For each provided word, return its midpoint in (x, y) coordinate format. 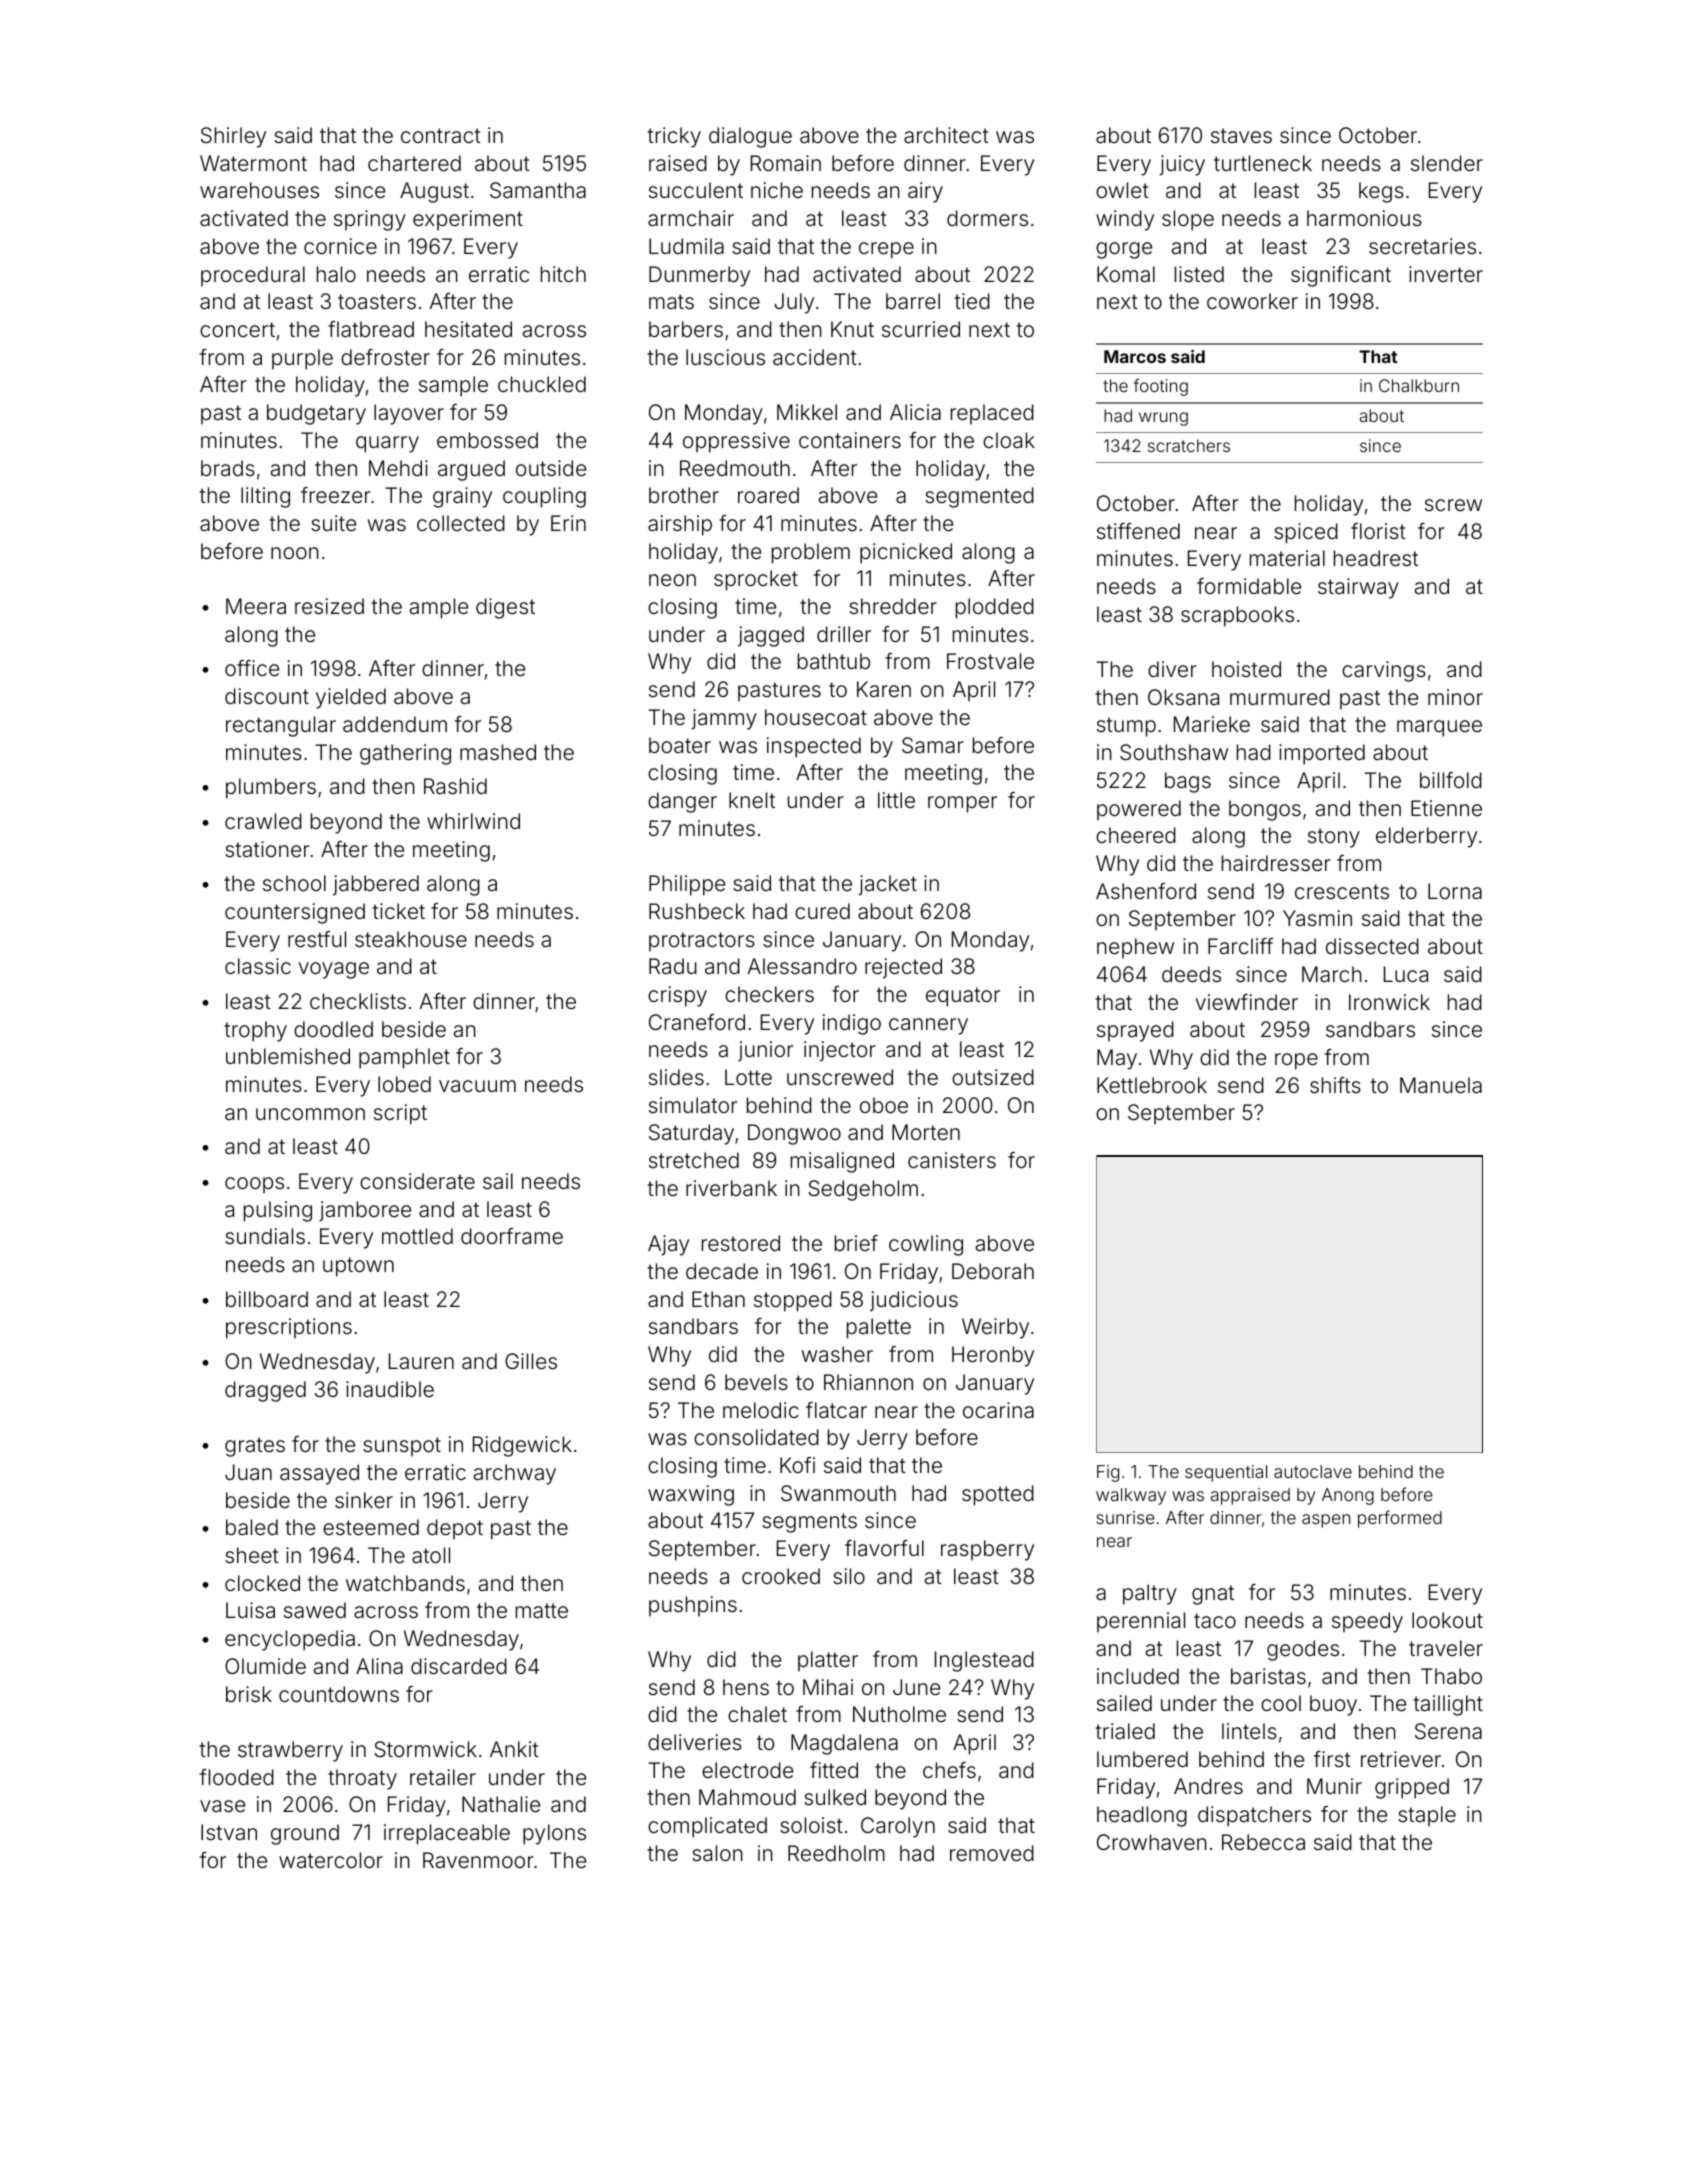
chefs (949, 1770)
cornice (340, 246)
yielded (351, 698)
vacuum (477, 1086)
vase (222, 1806)
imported (1322, 754)
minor (1455, 697)
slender (1447, 163)
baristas (1268, 1676)
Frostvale (990, 661)
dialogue (750, 137)
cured (822, 911)
